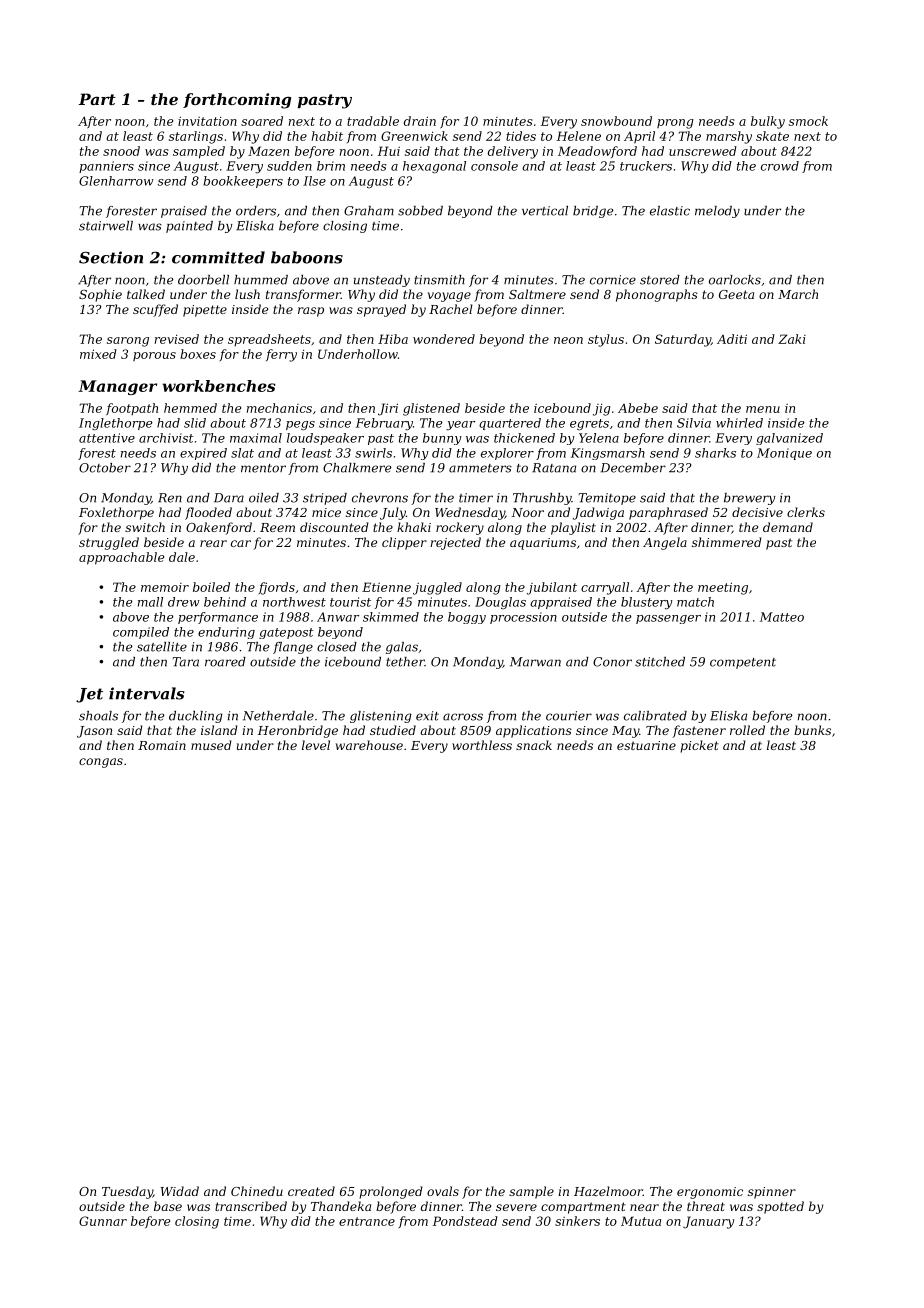  I want to click on sinkers, so click(577, 1221).
